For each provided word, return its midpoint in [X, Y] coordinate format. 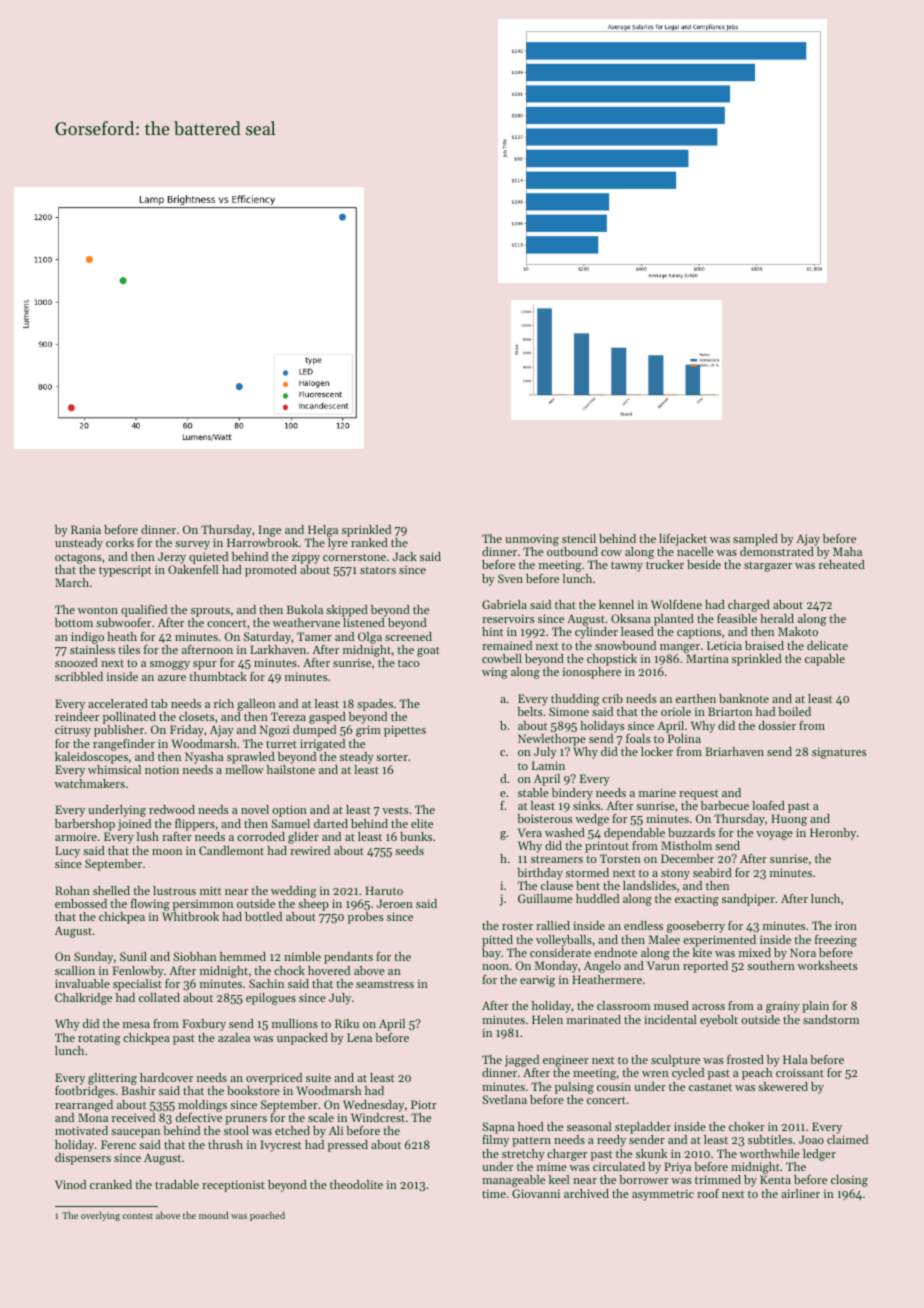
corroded [261, 836]
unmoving [532, 540]
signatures [839, 753]
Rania [86, 529]
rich [224, 703]
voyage [774, 835]
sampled [755, 540]
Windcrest [378, 1117]
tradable [177, 1184]
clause [557, 885]
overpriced [274, 1079]
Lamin [548, 765]
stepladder [643, 1128]
